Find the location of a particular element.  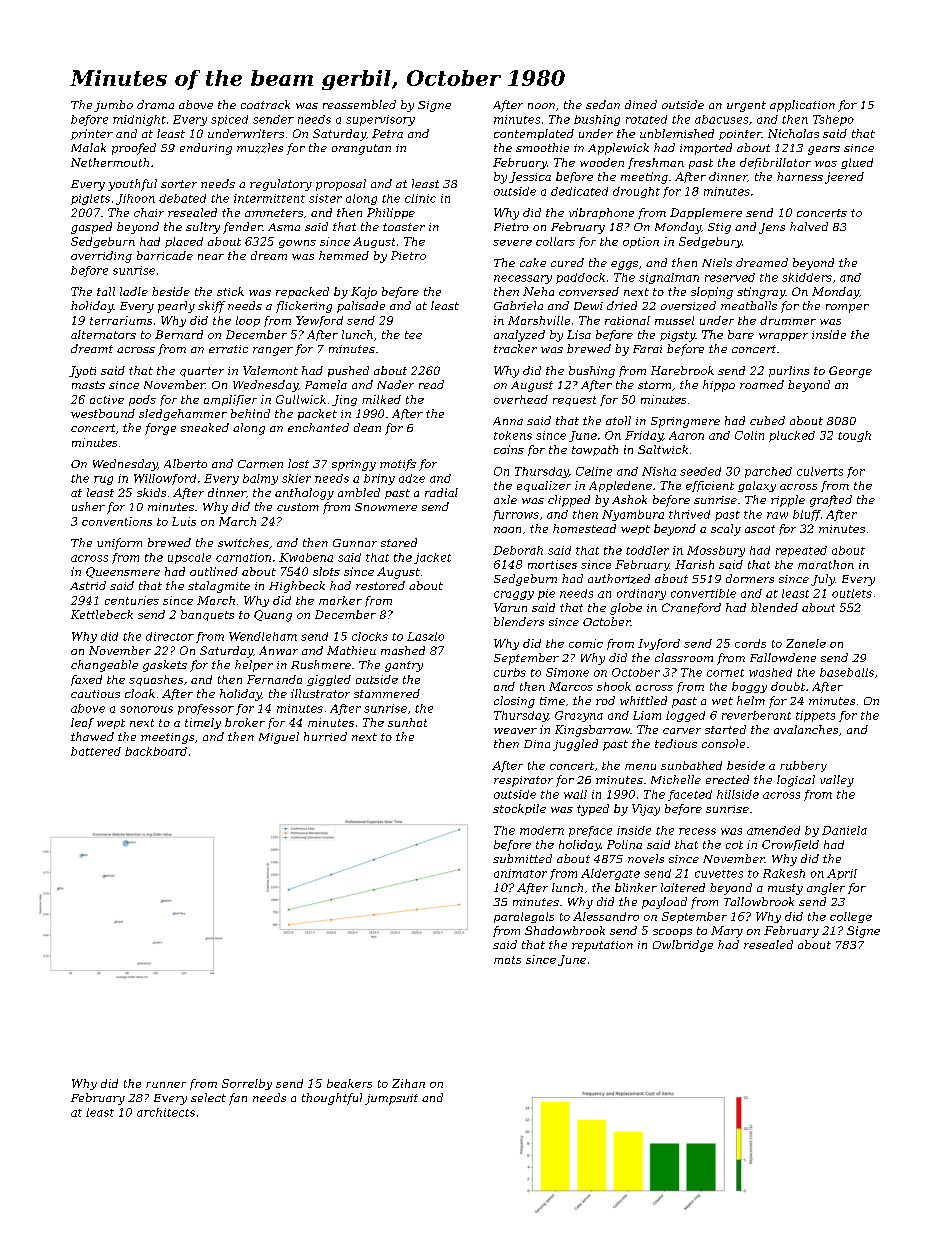

midnight is located at coordinates (139, 120).
